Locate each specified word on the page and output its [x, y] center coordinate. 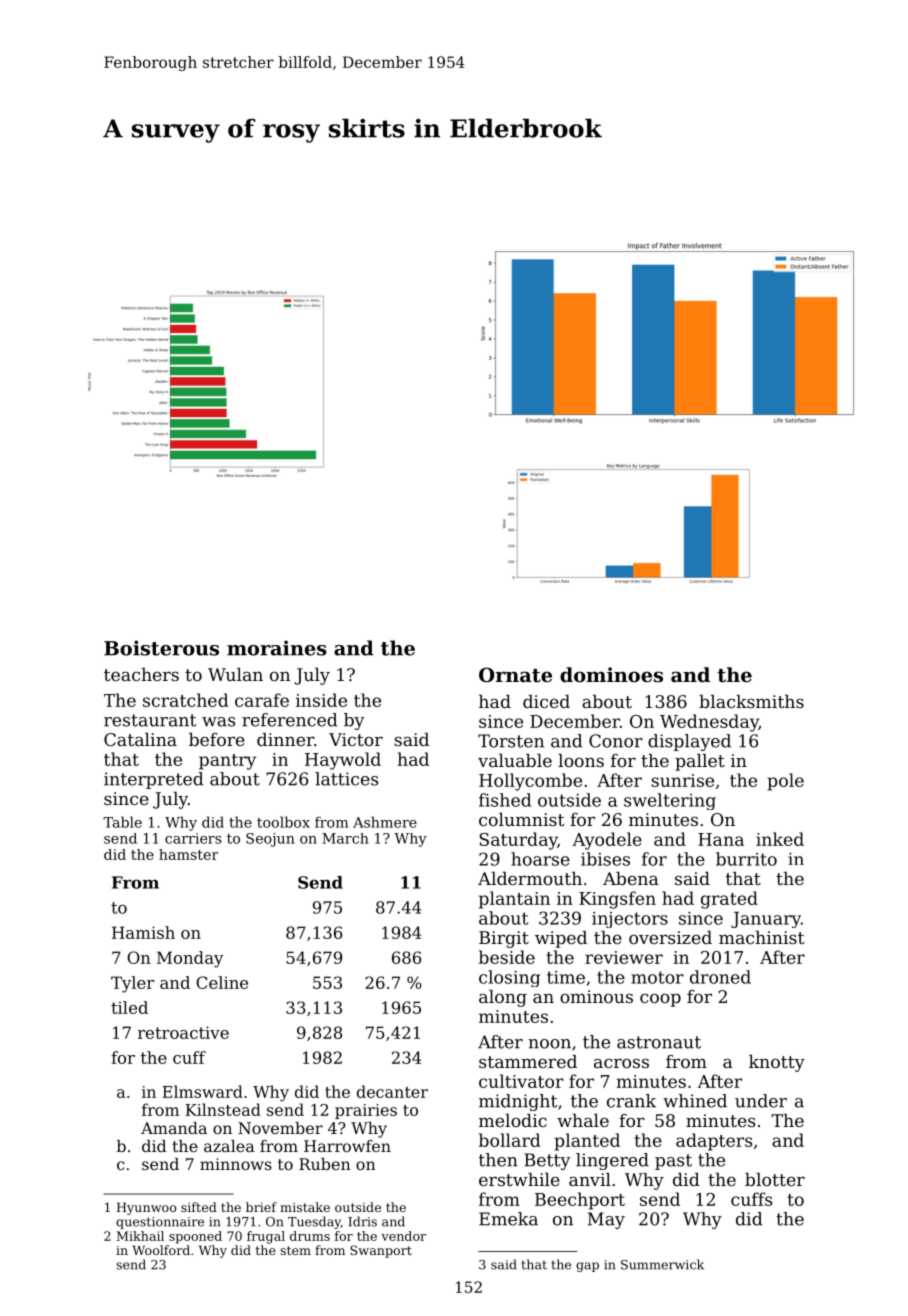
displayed [689, 742]
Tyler [132, 984]
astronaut [659, 1042]
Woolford [161, 1250]
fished [505, 800]
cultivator [521, 1081]
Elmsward [202, 1091]
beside [507, 957]
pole [785, 782]
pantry [227, 762]
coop [660, 1000]
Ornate [515, 675]
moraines [277, 648]
